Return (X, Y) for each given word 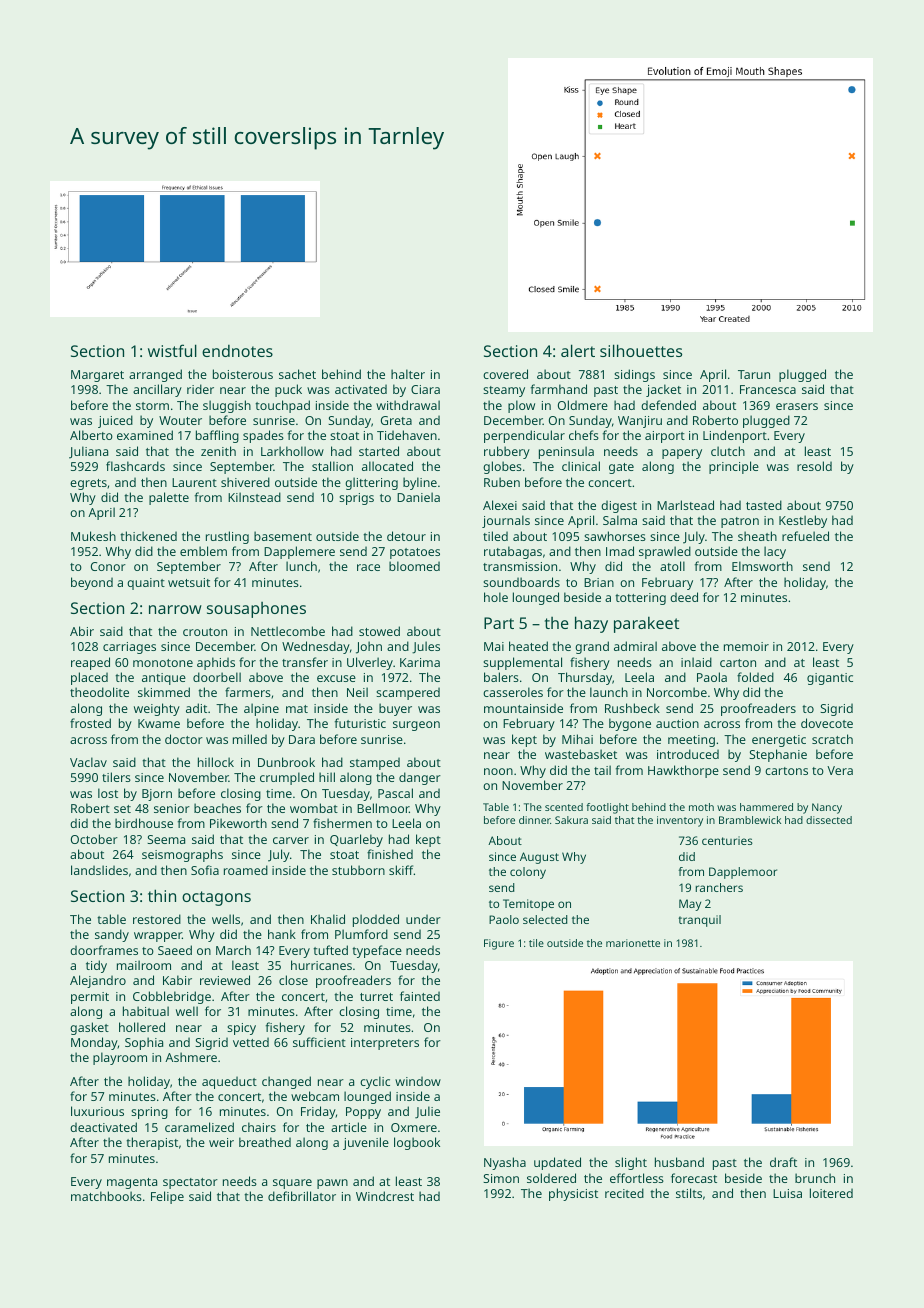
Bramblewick (750, 820)
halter (408, 374)
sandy (112, 935)
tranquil (699, 921)
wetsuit (189, 582)
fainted (420, 996)
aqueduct (229, 1082)
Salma (620, 520)
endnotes (237, 351)
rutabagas (513, 552)
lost (108, 793)
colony (528, 873)
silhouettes (641, 350)
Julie (427, 1112)
